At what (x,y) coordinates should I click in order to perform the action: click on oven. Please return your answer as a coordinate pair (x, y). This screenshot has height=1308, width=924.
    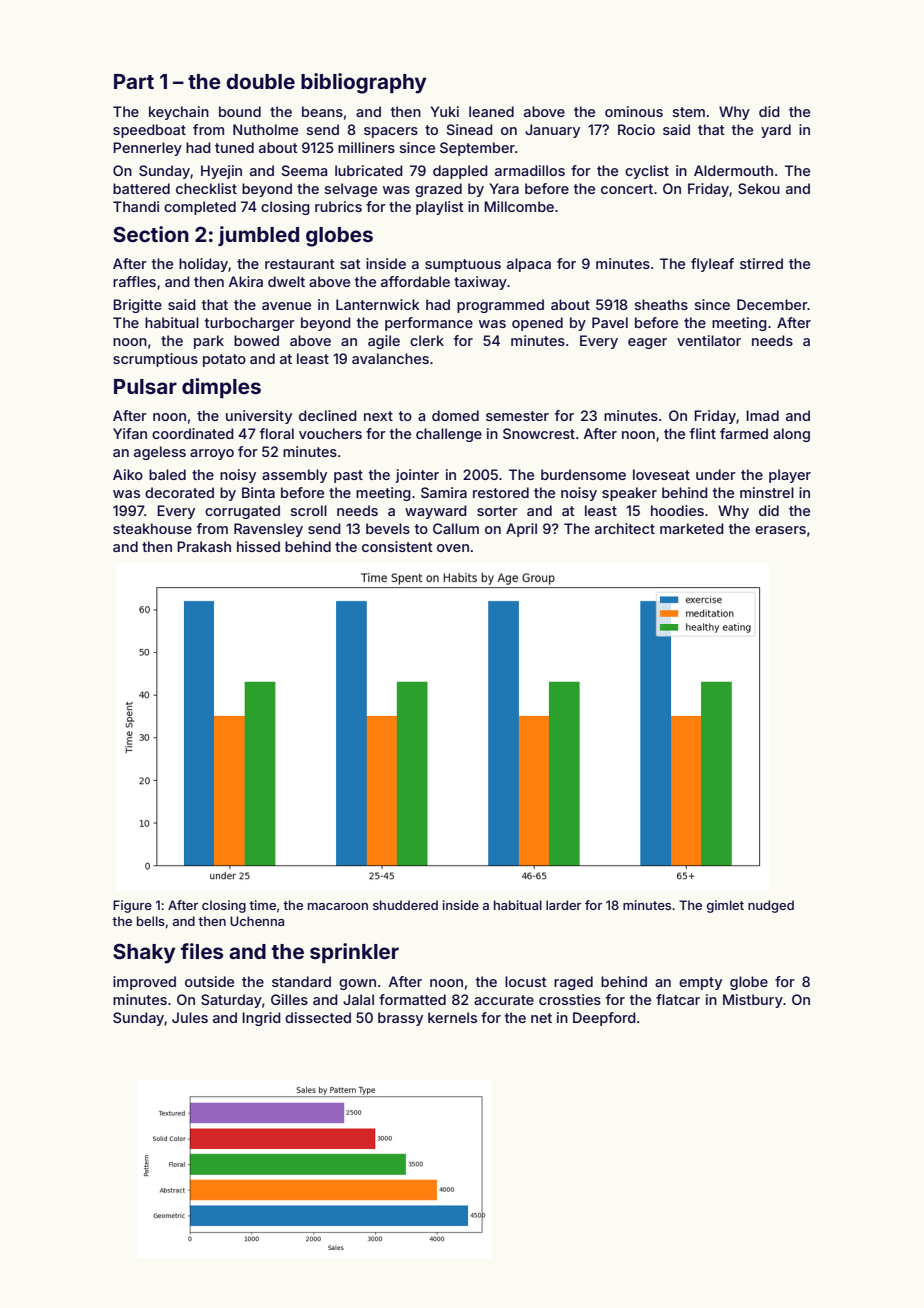
    Looking at the image, I should click on (453, 548).
